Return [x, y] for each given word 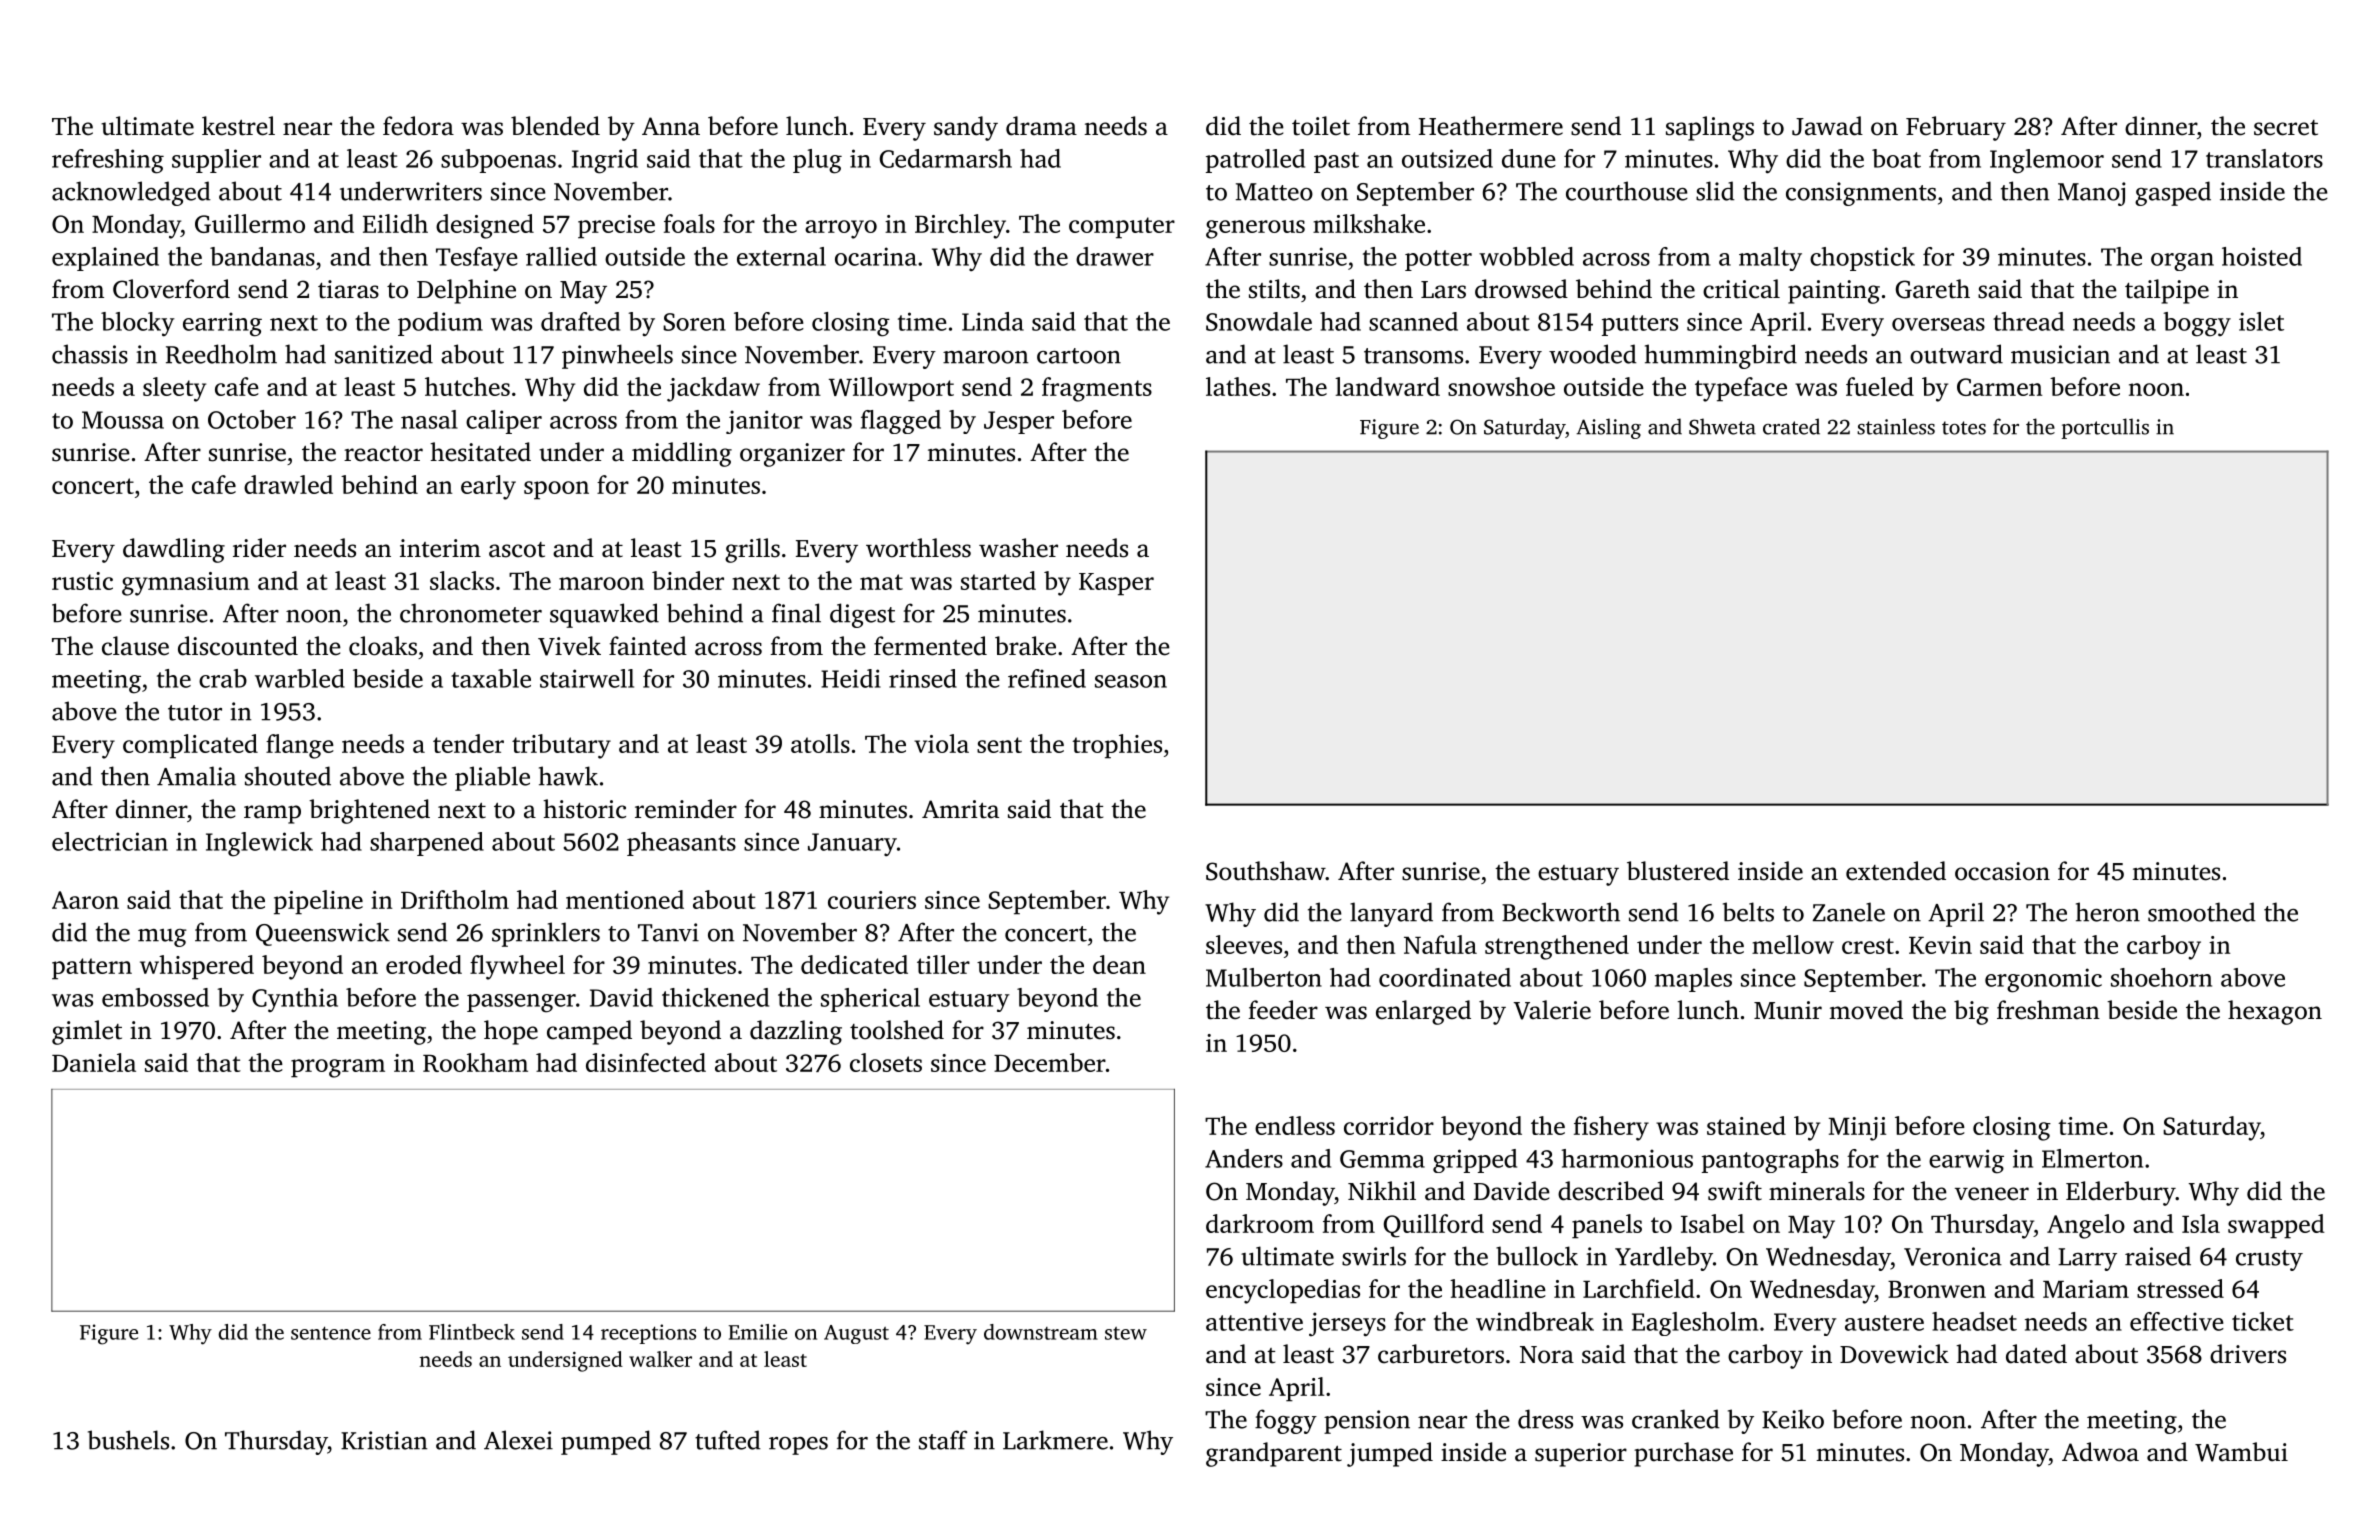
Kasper [1116, 584]
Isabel [1712, 1223]
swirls [1374, 1256]
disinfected [646, 1062]
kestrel [238, 126]
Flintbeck [472, 1332]
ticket [2263, 1321]
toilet [1321, 126]
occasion [2002, 871]
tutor [195, 713]
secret [2286, 128]
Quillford [1434, 1226]
